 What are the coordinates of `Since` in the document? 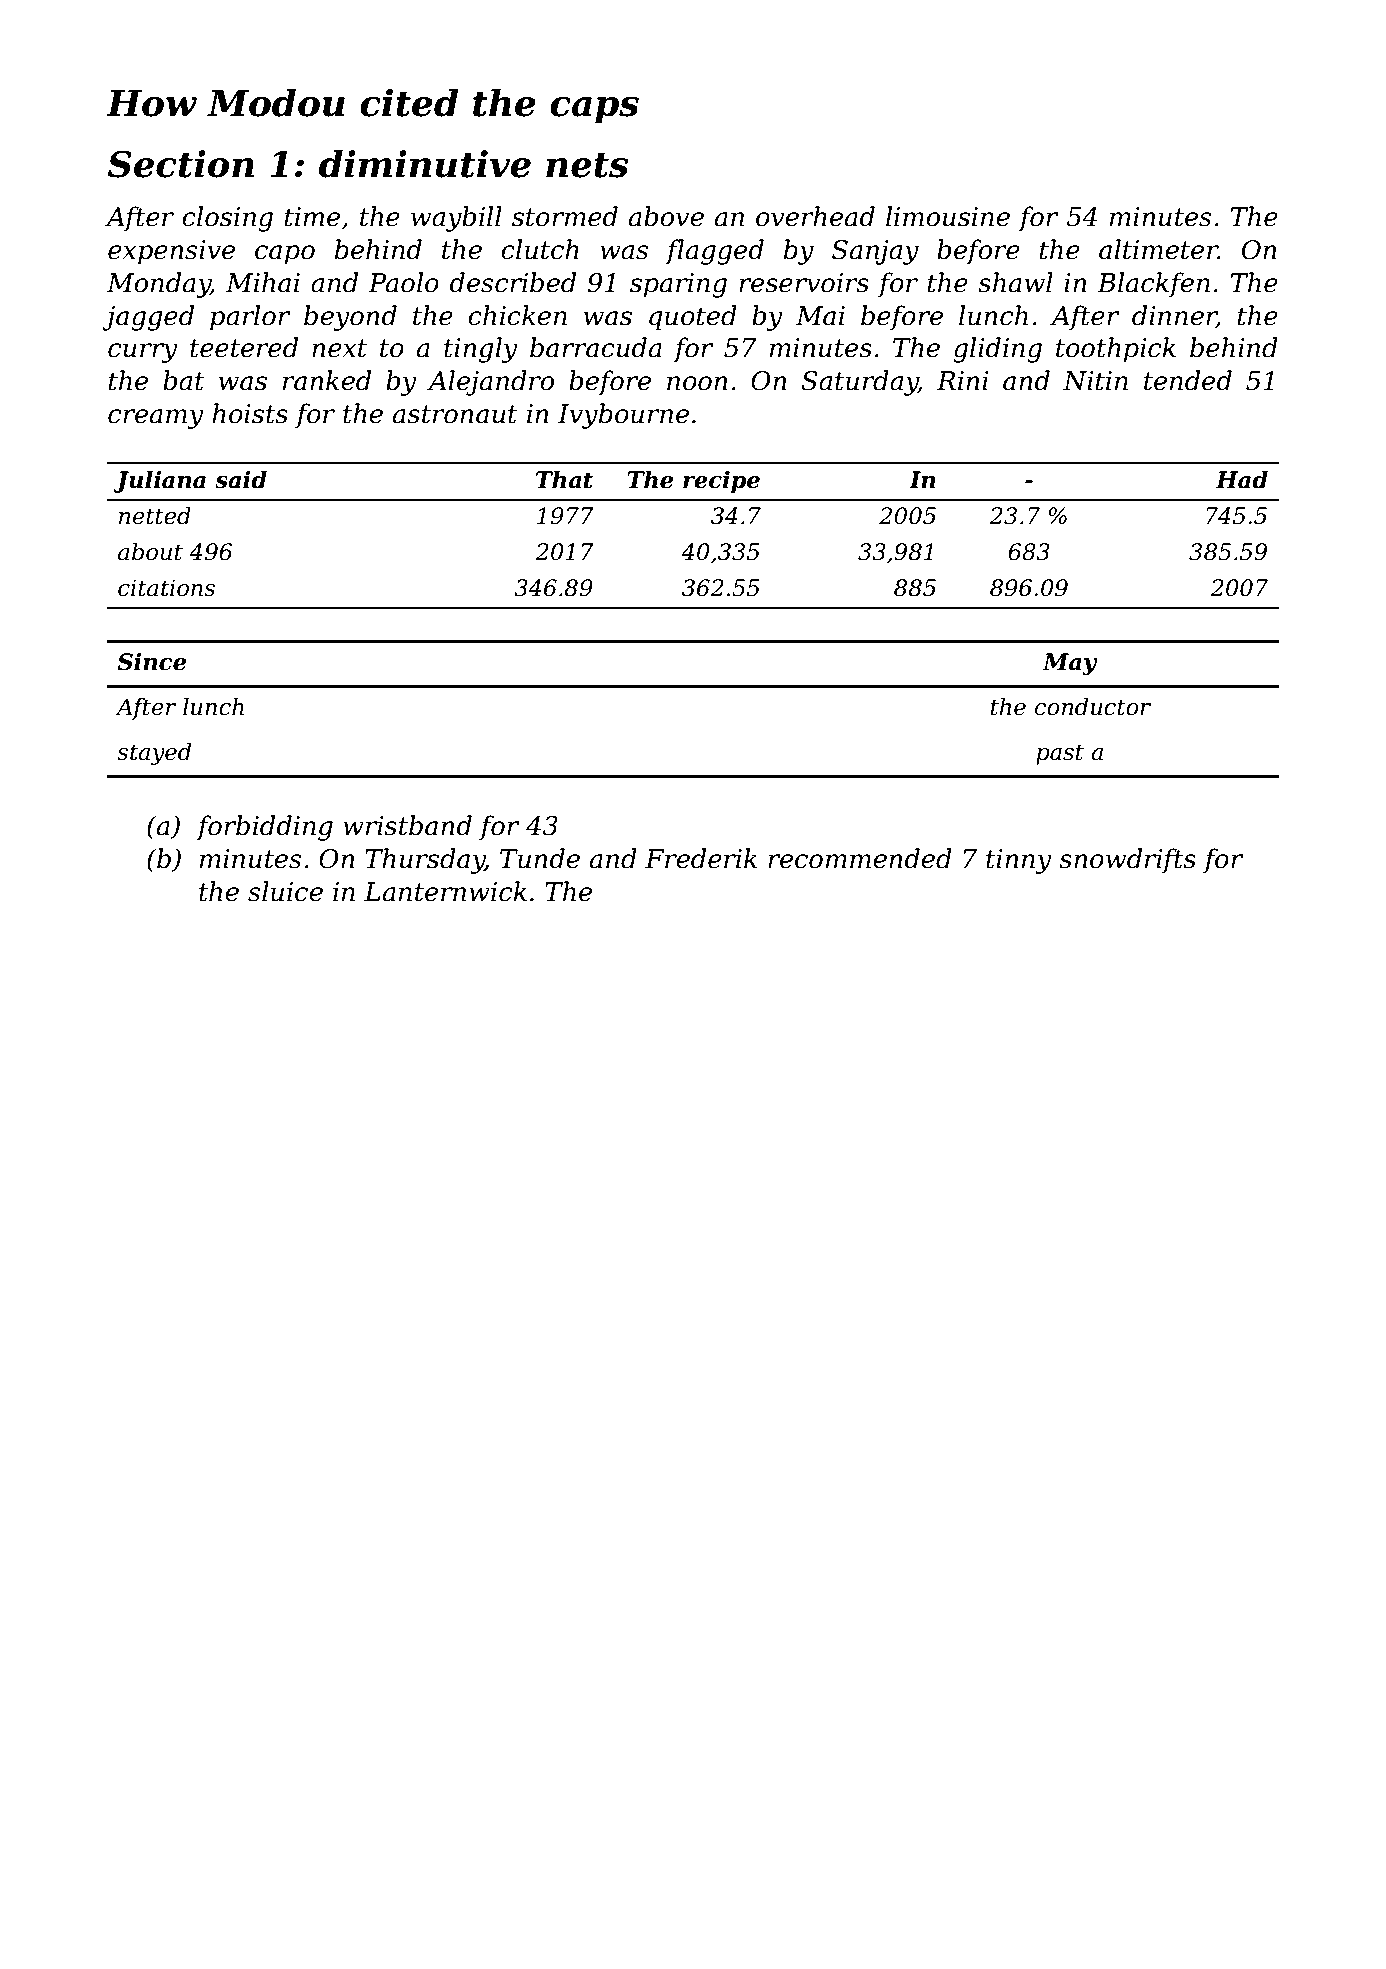 It's located at (151, 662).
